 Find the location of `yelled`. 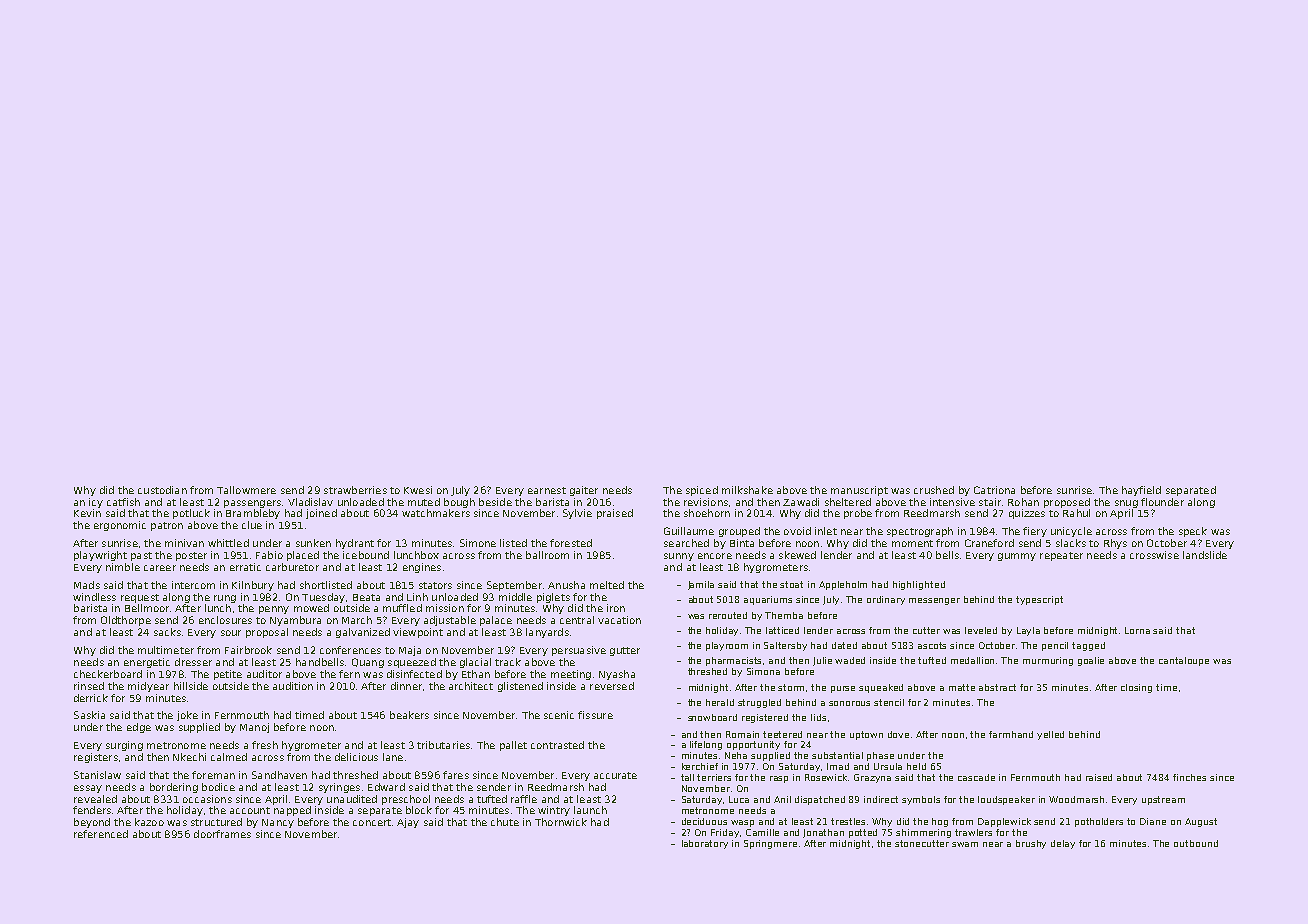

yelled is located at coordinates (1050, 735).
